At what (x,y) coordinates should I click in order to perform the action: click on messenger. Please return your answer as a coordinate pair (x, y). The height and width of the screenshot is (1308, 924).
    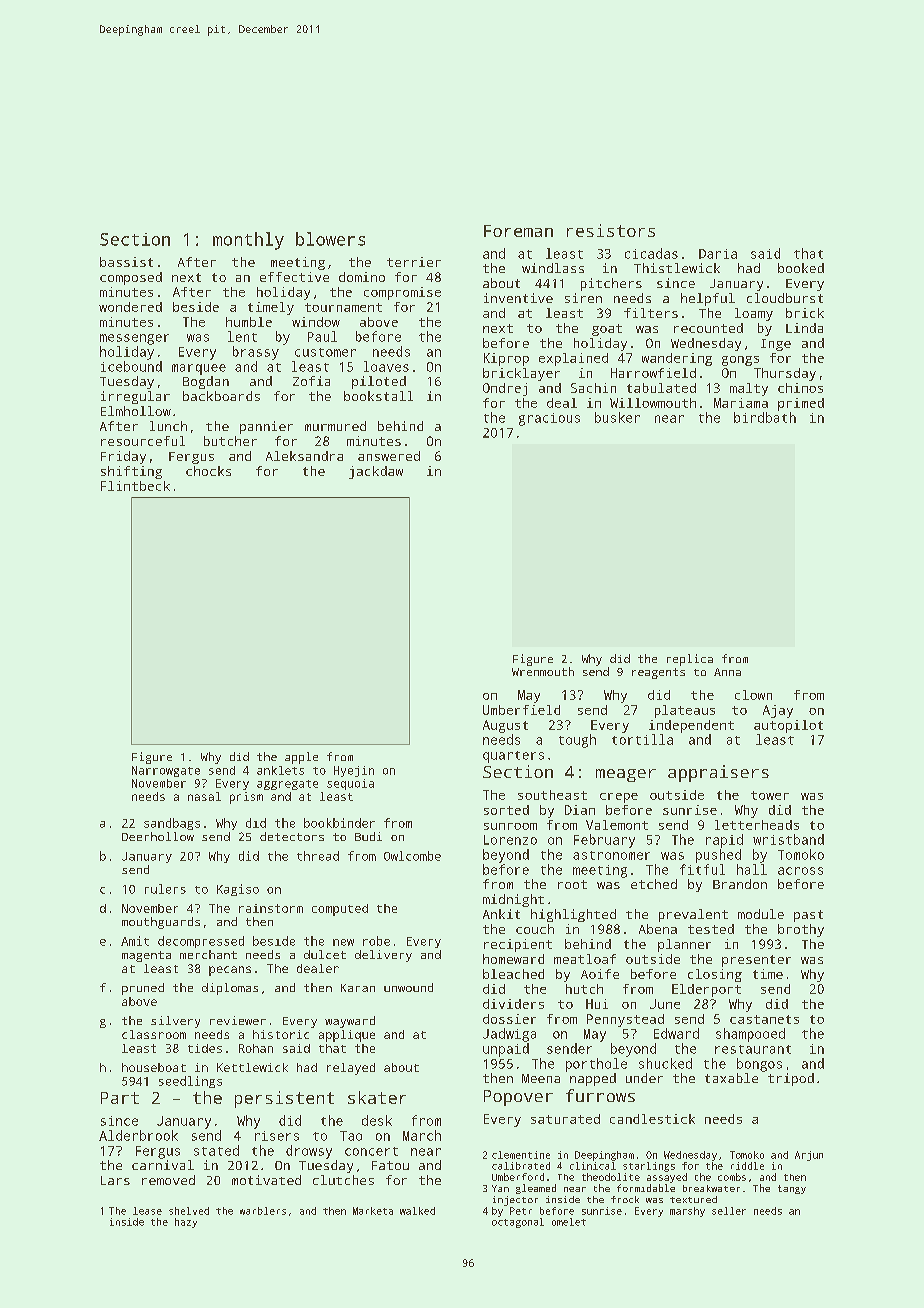
    Looking at the image, I should click on (134, 339).
